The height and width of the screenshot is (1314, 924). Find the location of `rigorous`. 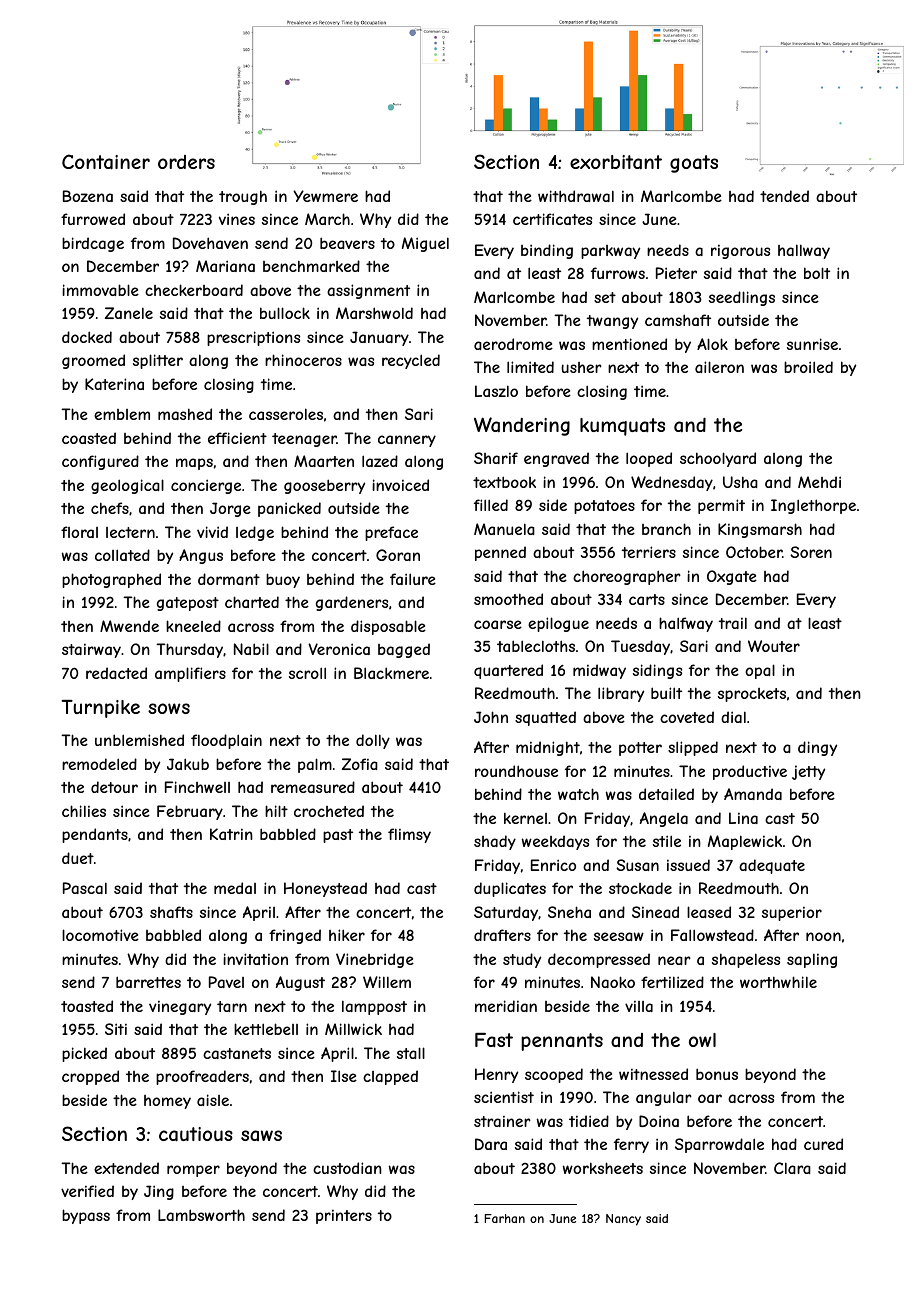

rigorous is located at coordinates (740, 252).
